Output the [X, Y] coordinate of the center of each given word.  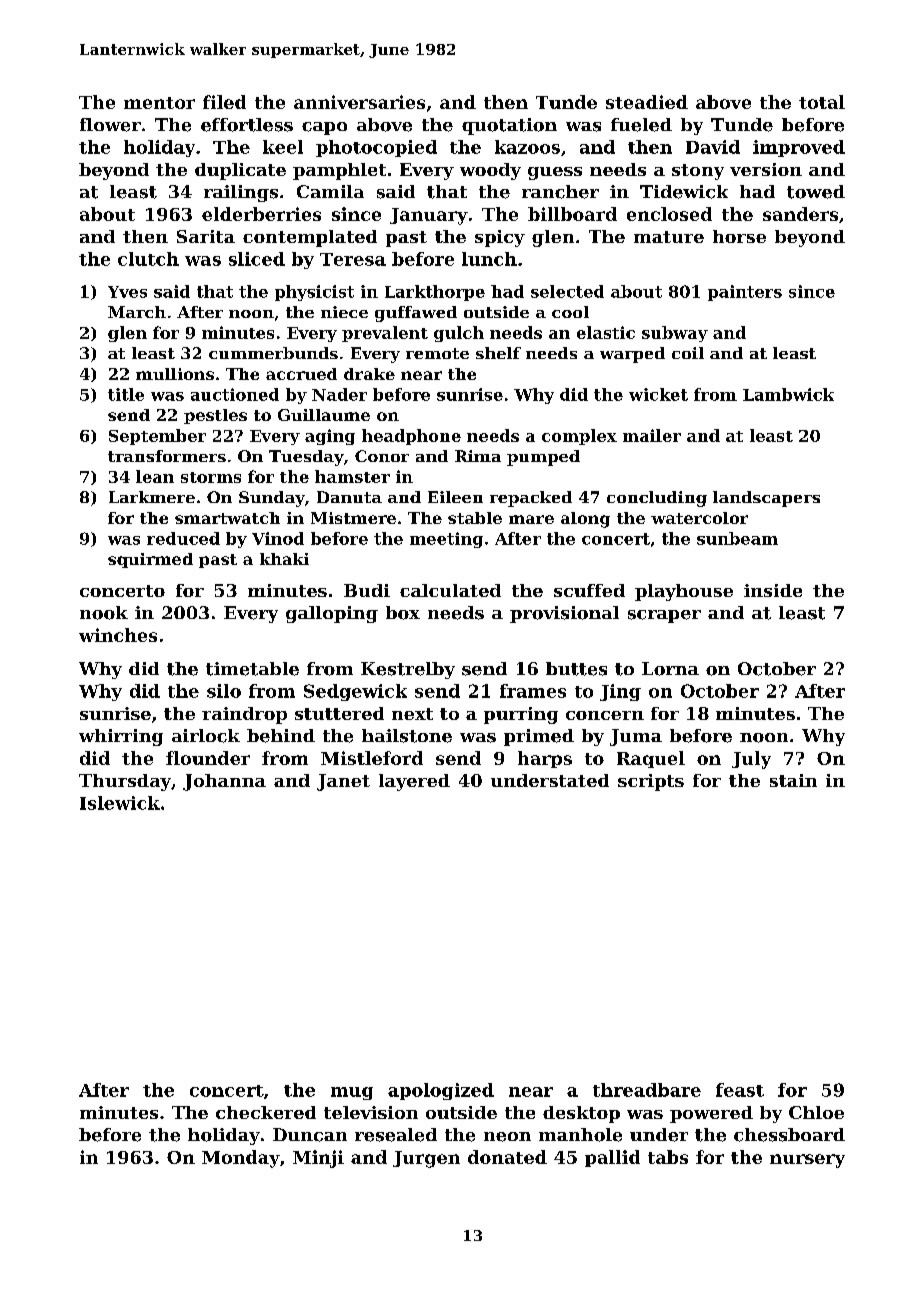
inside [773, 590]
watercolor [699, 518]
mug [352, 1093]
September [157, 437]
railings [241, 193]
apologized [441, 1091]
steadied [647, 102]
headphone [411, 437]
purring [521, 715]
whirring [121, 737]
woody [490, 171]
